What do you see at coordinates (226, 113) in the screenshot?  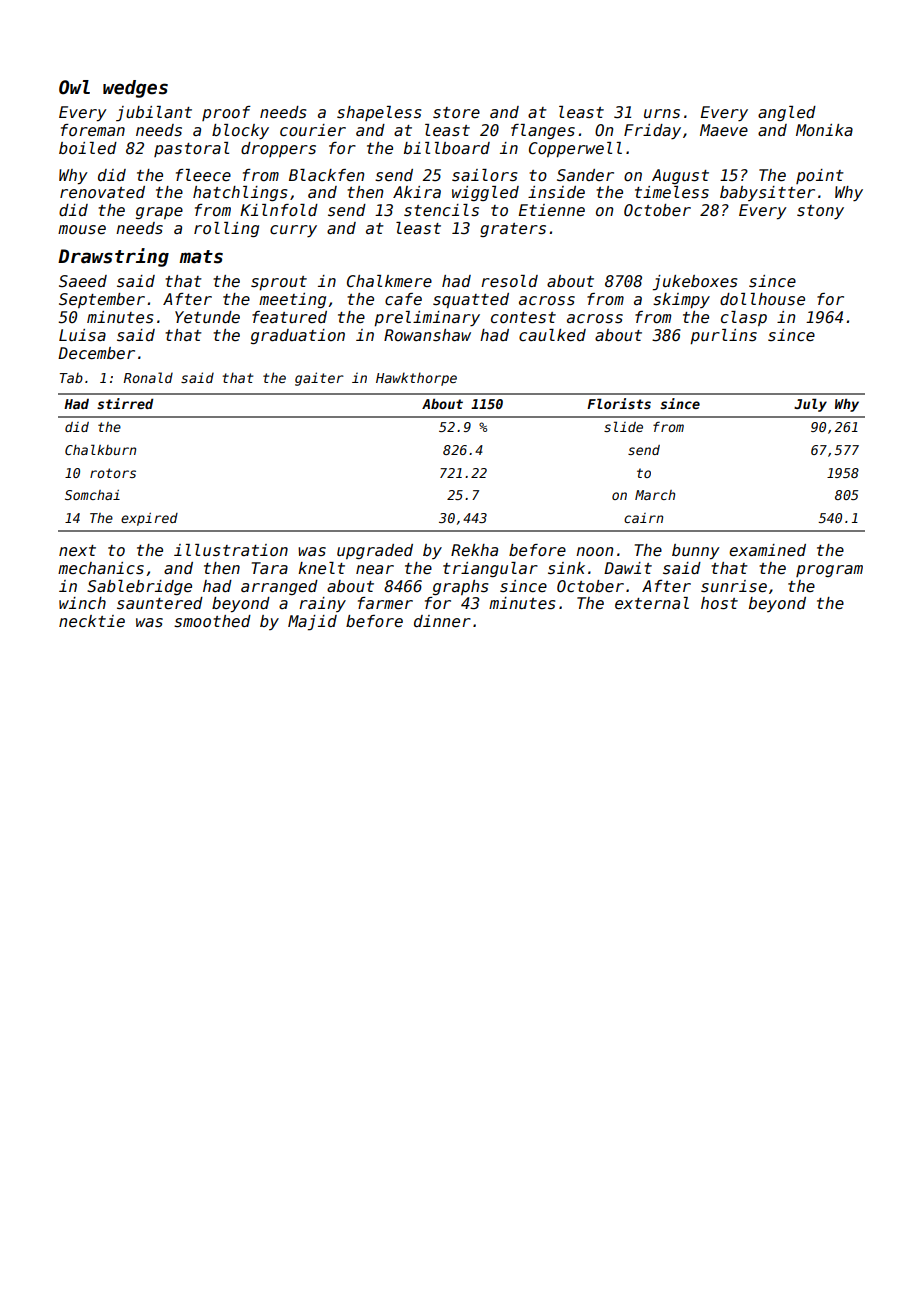 I see `proof` at bounding box center [226, 113].
